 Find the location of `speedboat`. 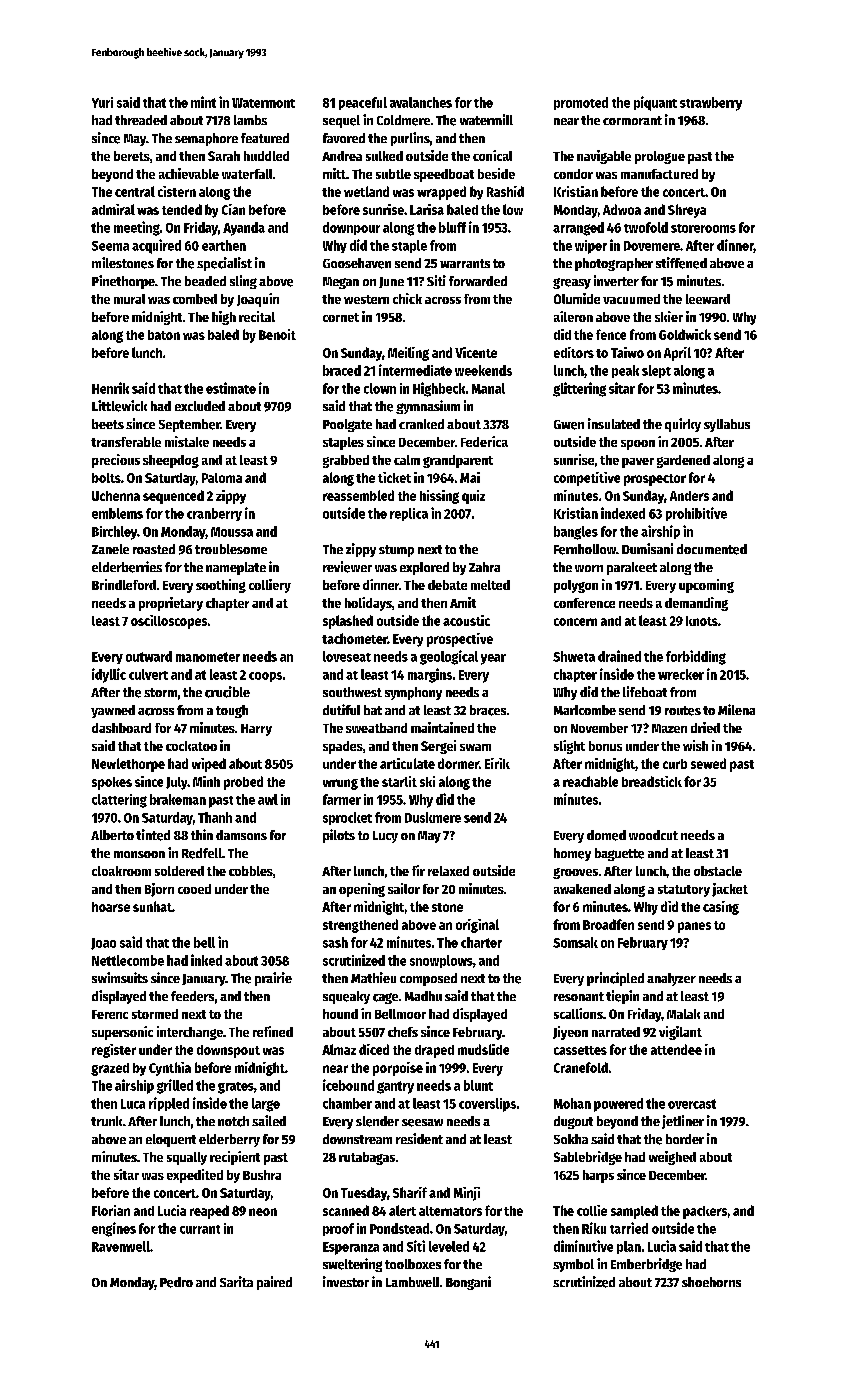

speedboat is located at coordinates (444, 175).
